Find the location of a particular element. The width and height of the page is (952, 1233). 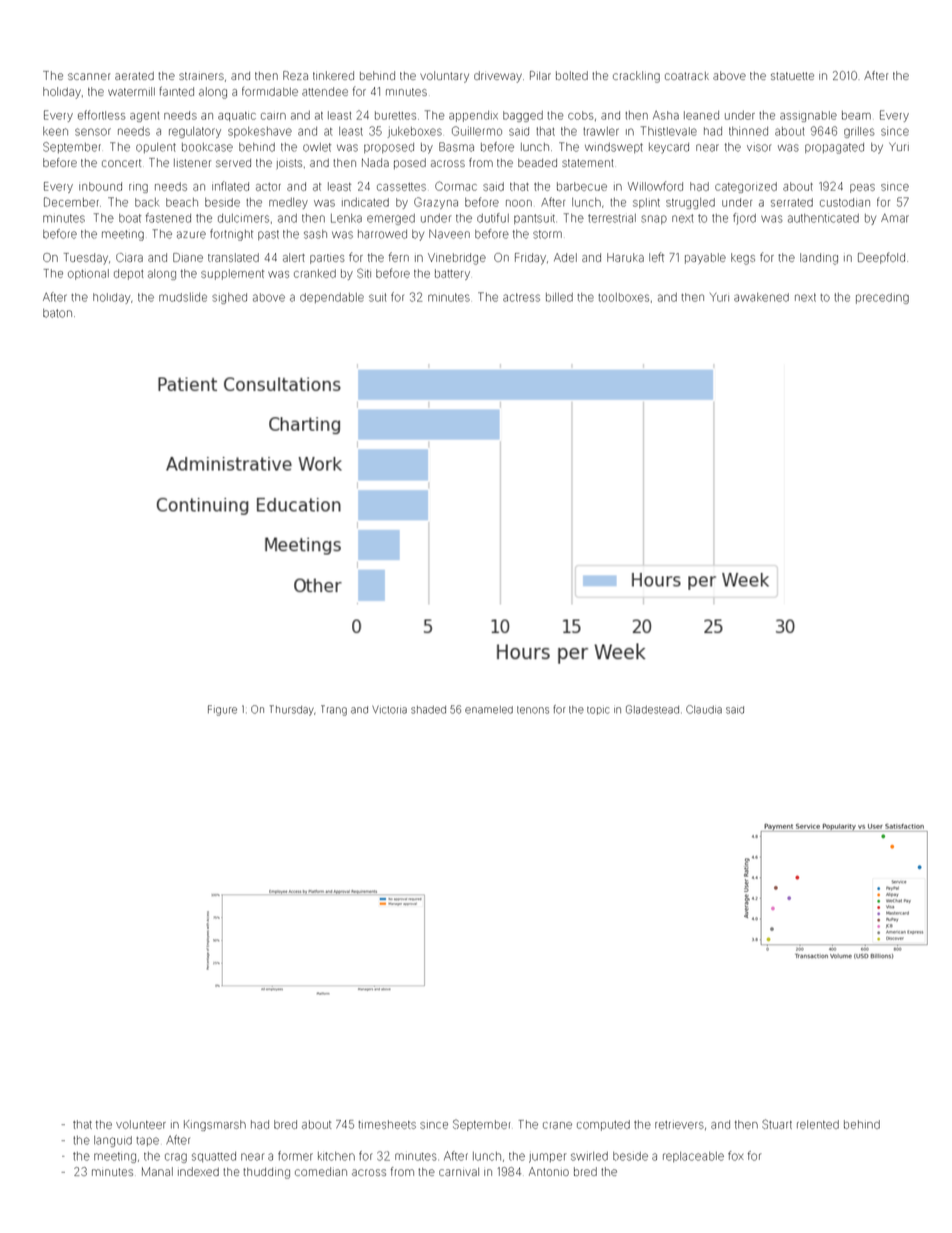

indexed is located at coordinates (198, 1171).
